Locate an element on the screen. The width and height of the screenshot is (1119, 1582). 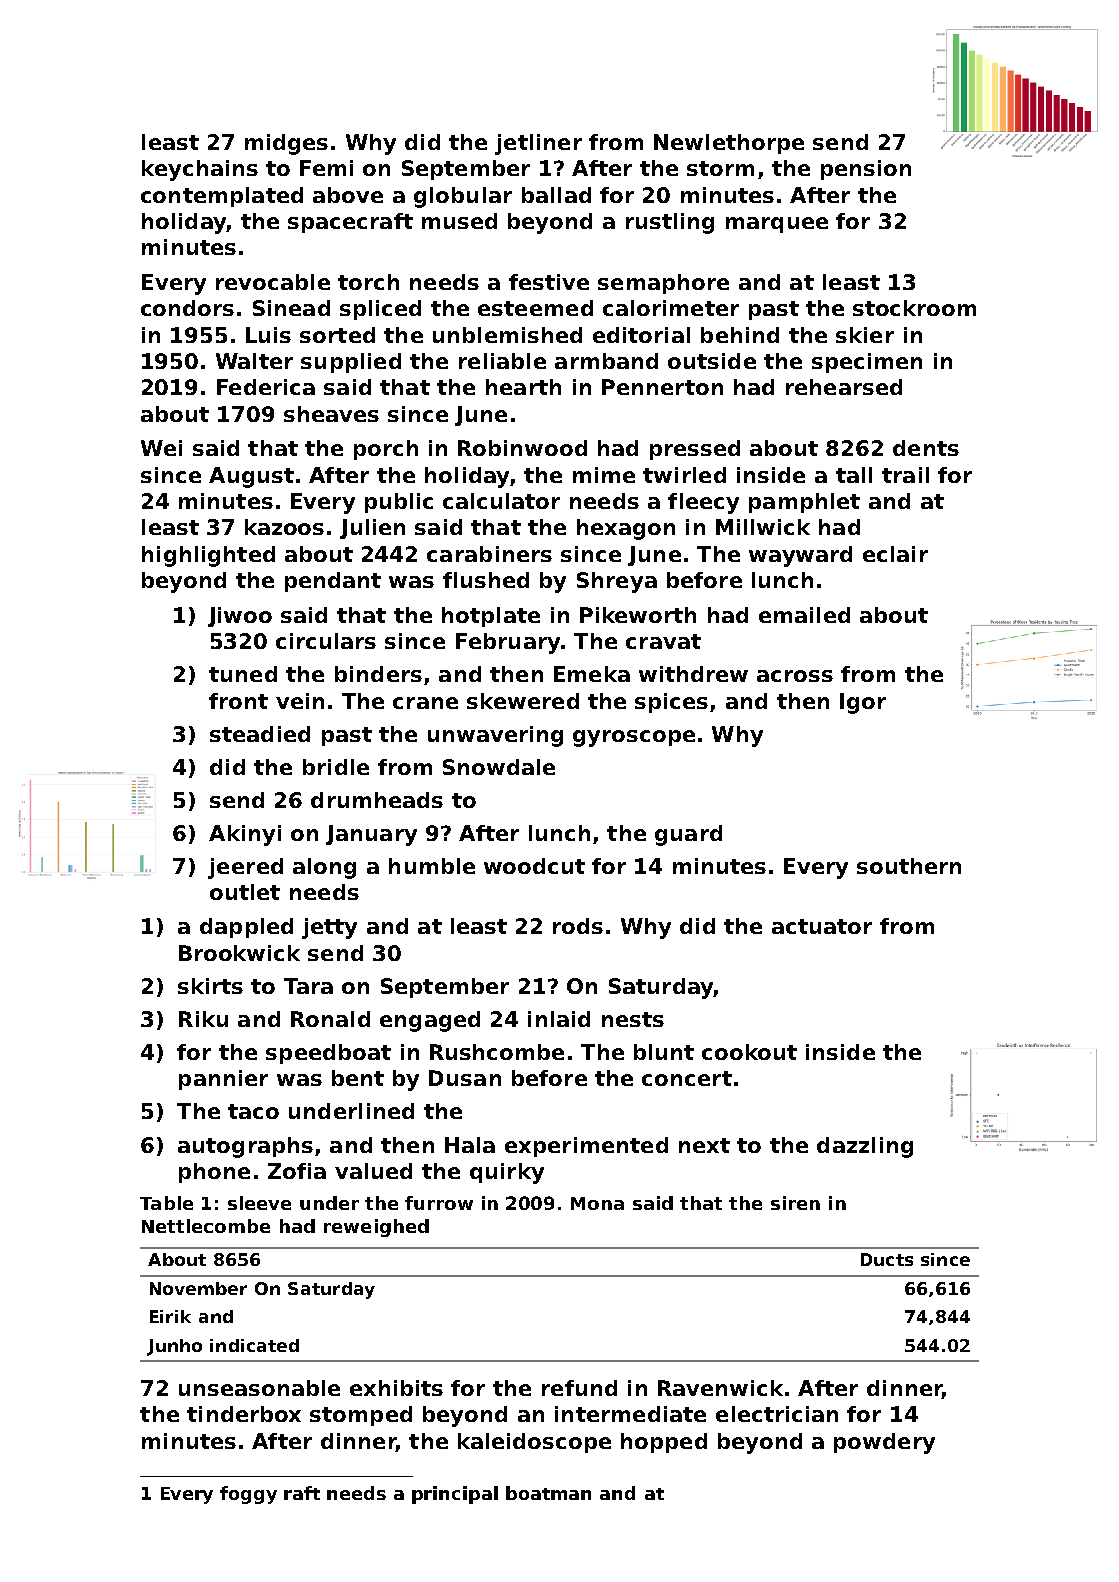
Newlethorpe is located at coordinates (729, 144).
